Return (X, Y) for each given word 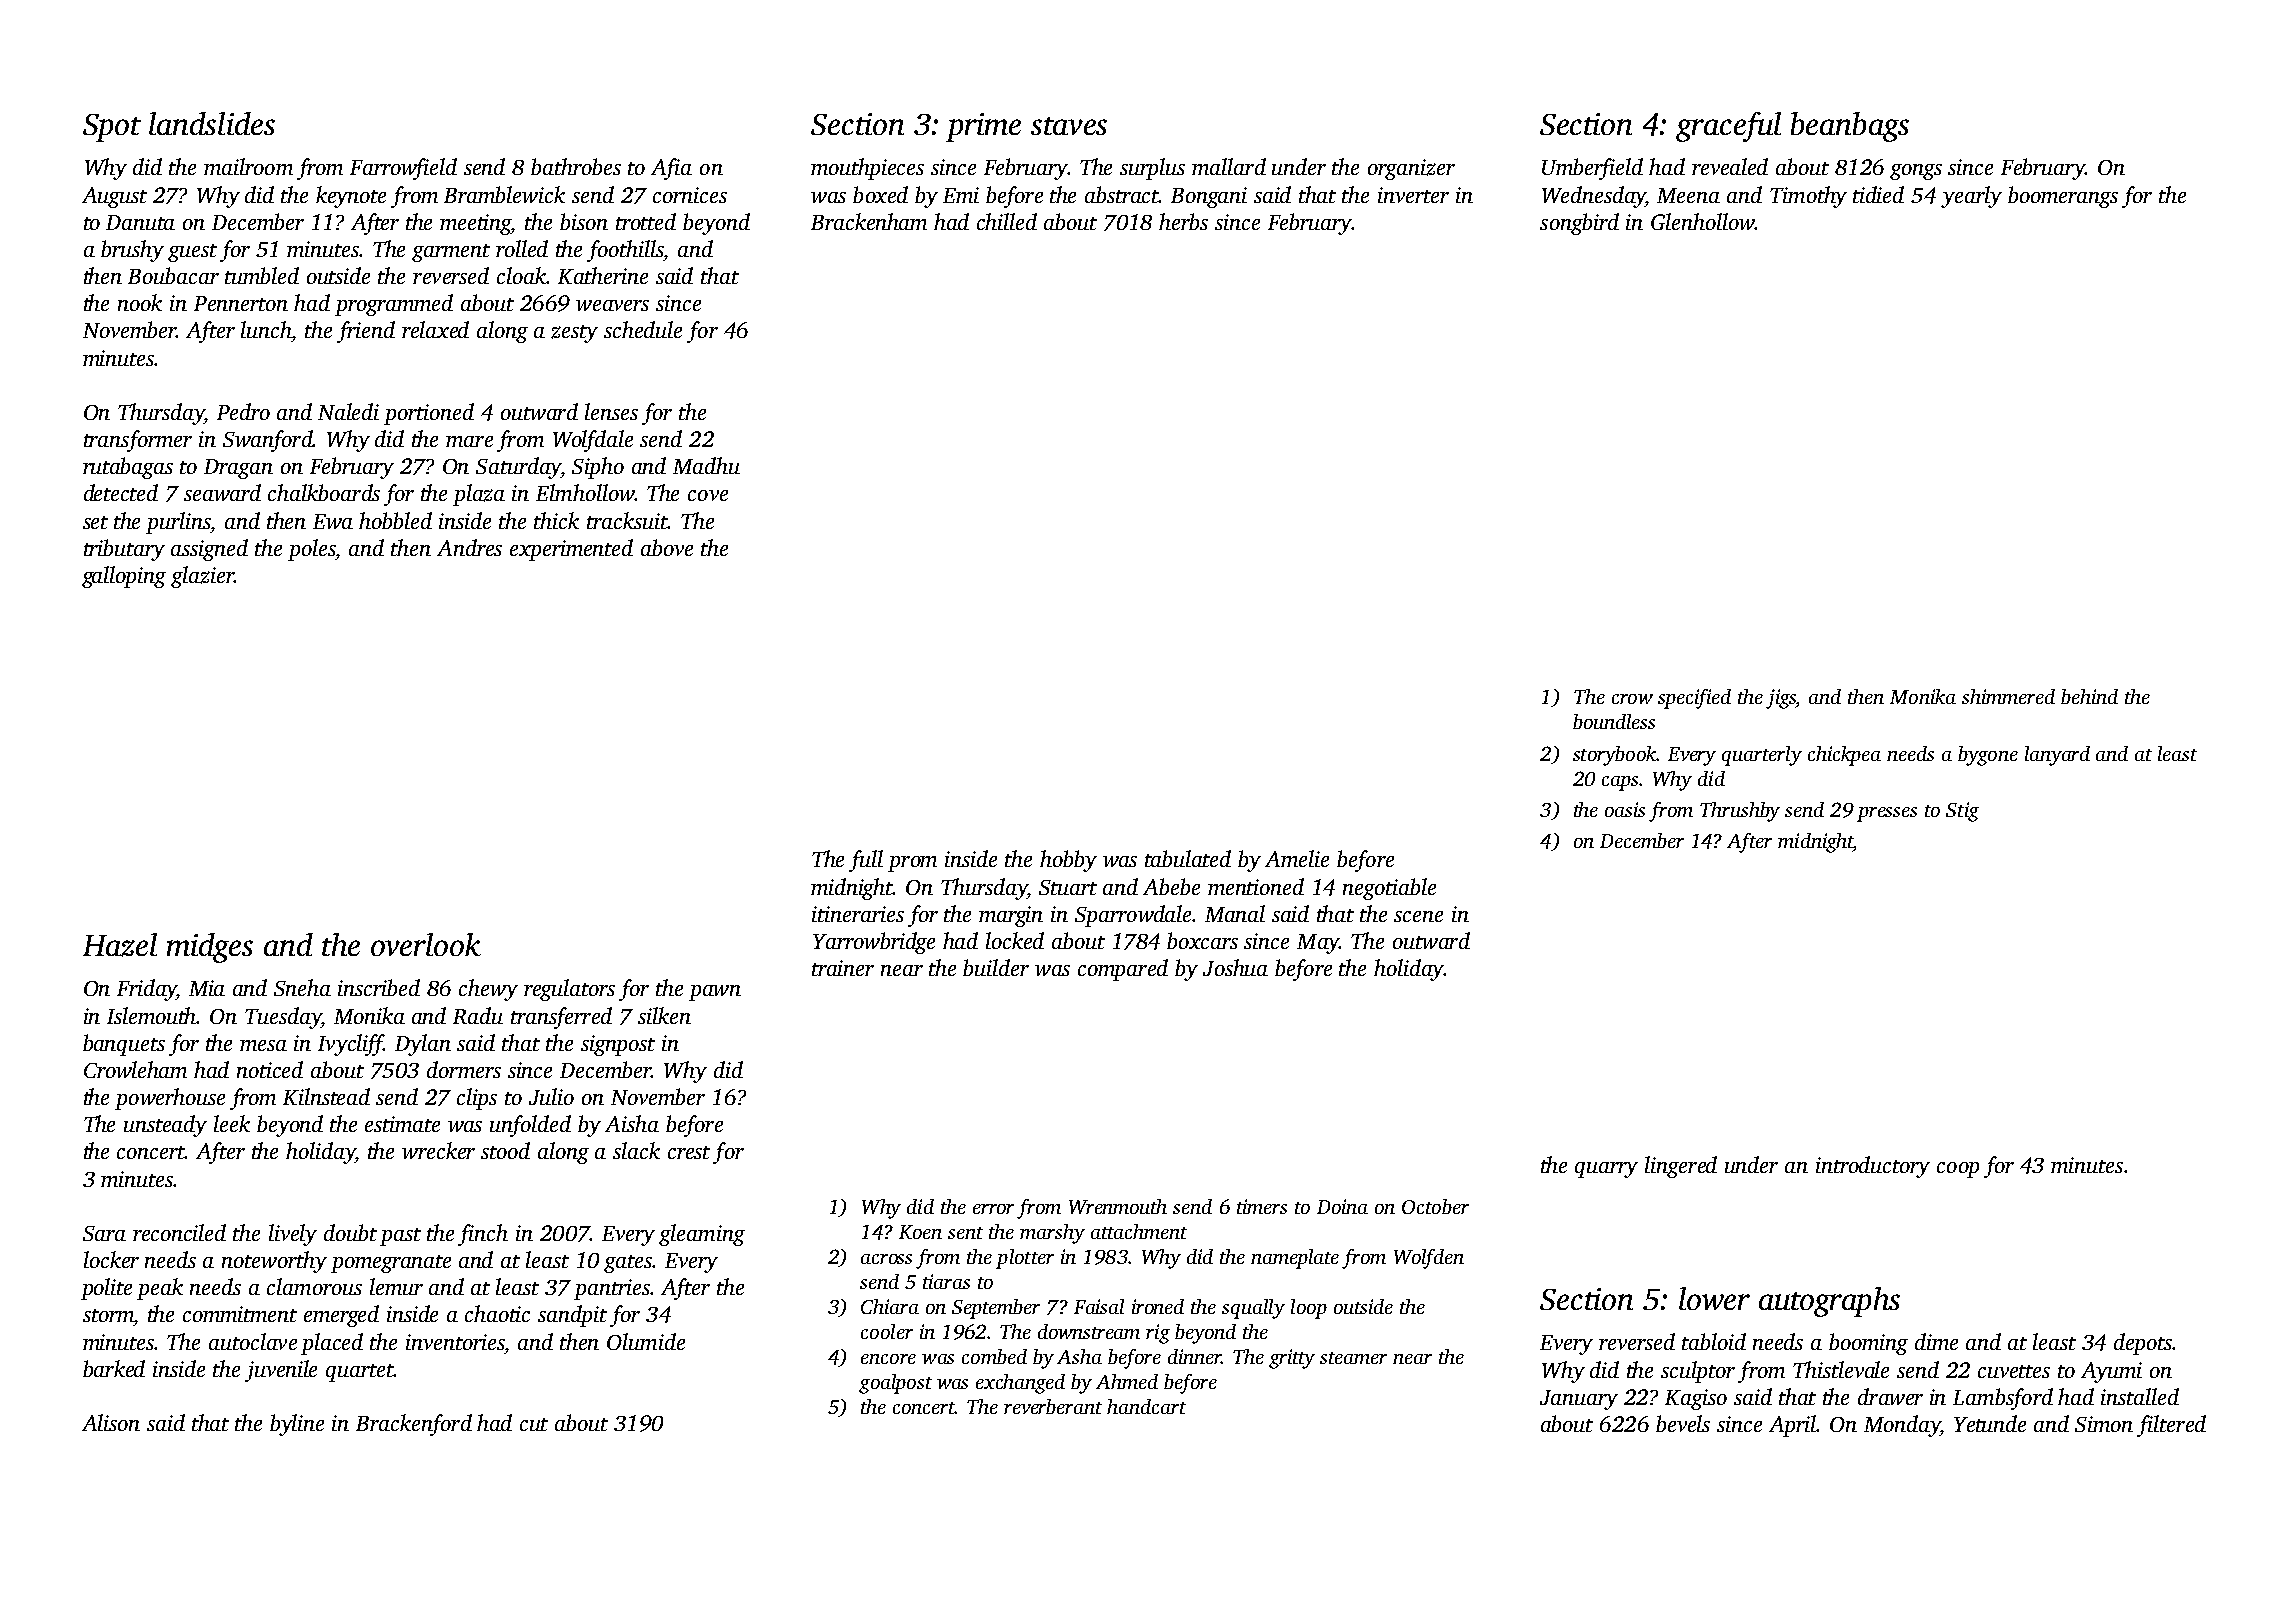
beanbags (1850, 127)
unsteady (165, 1126)
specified (1694, 699)
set (95, 522)
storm (108, 1315)
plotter (1025, 1259)
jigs (1781, 699)
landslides (212, 123)
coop (1958, 1170)
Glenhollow (1702, 221)
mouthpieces (867, 169)
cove (708, 495)
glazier (202, 577)
